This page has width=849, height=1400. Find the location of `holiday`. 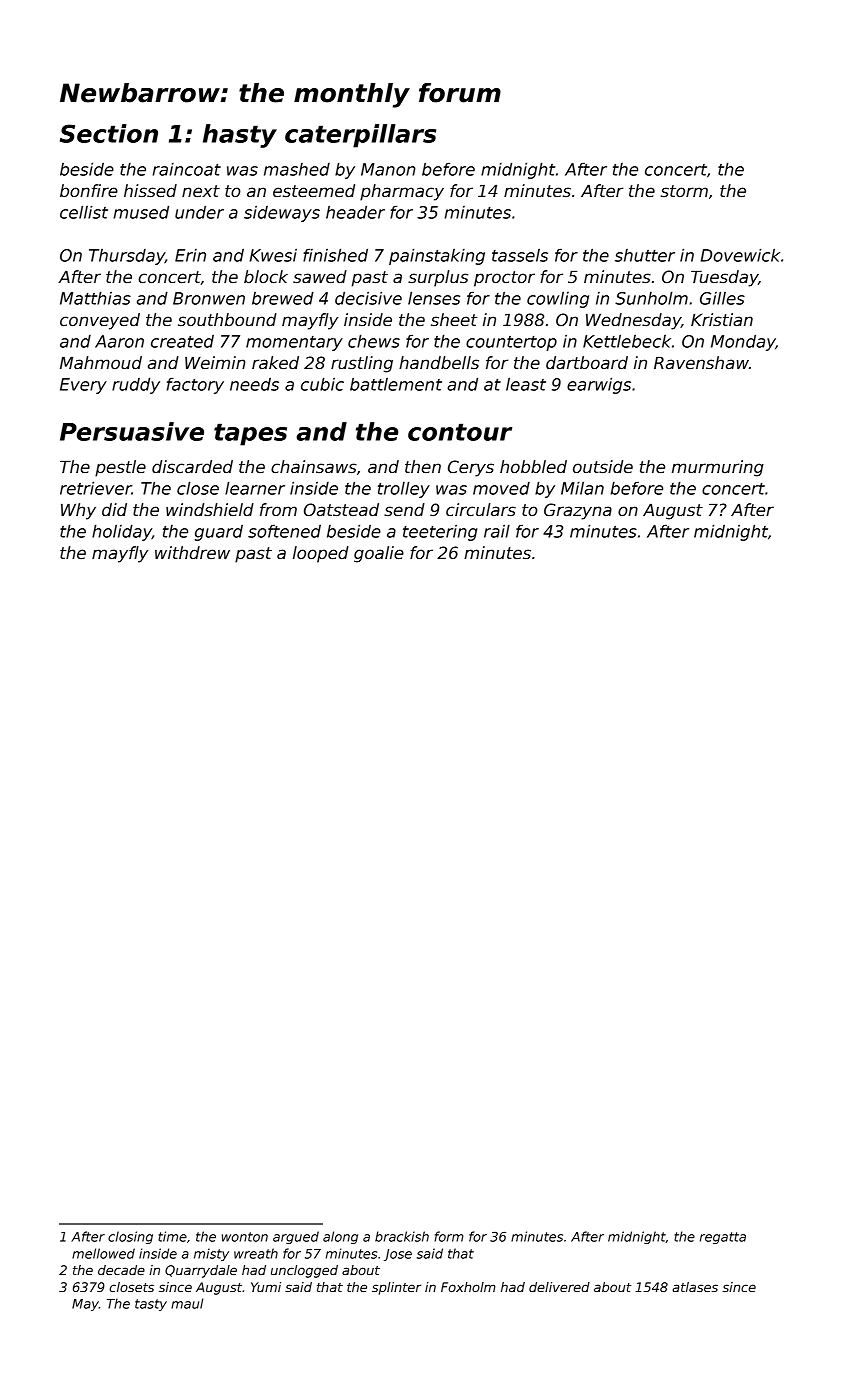

holiday is located at coordinates (122, 532).
